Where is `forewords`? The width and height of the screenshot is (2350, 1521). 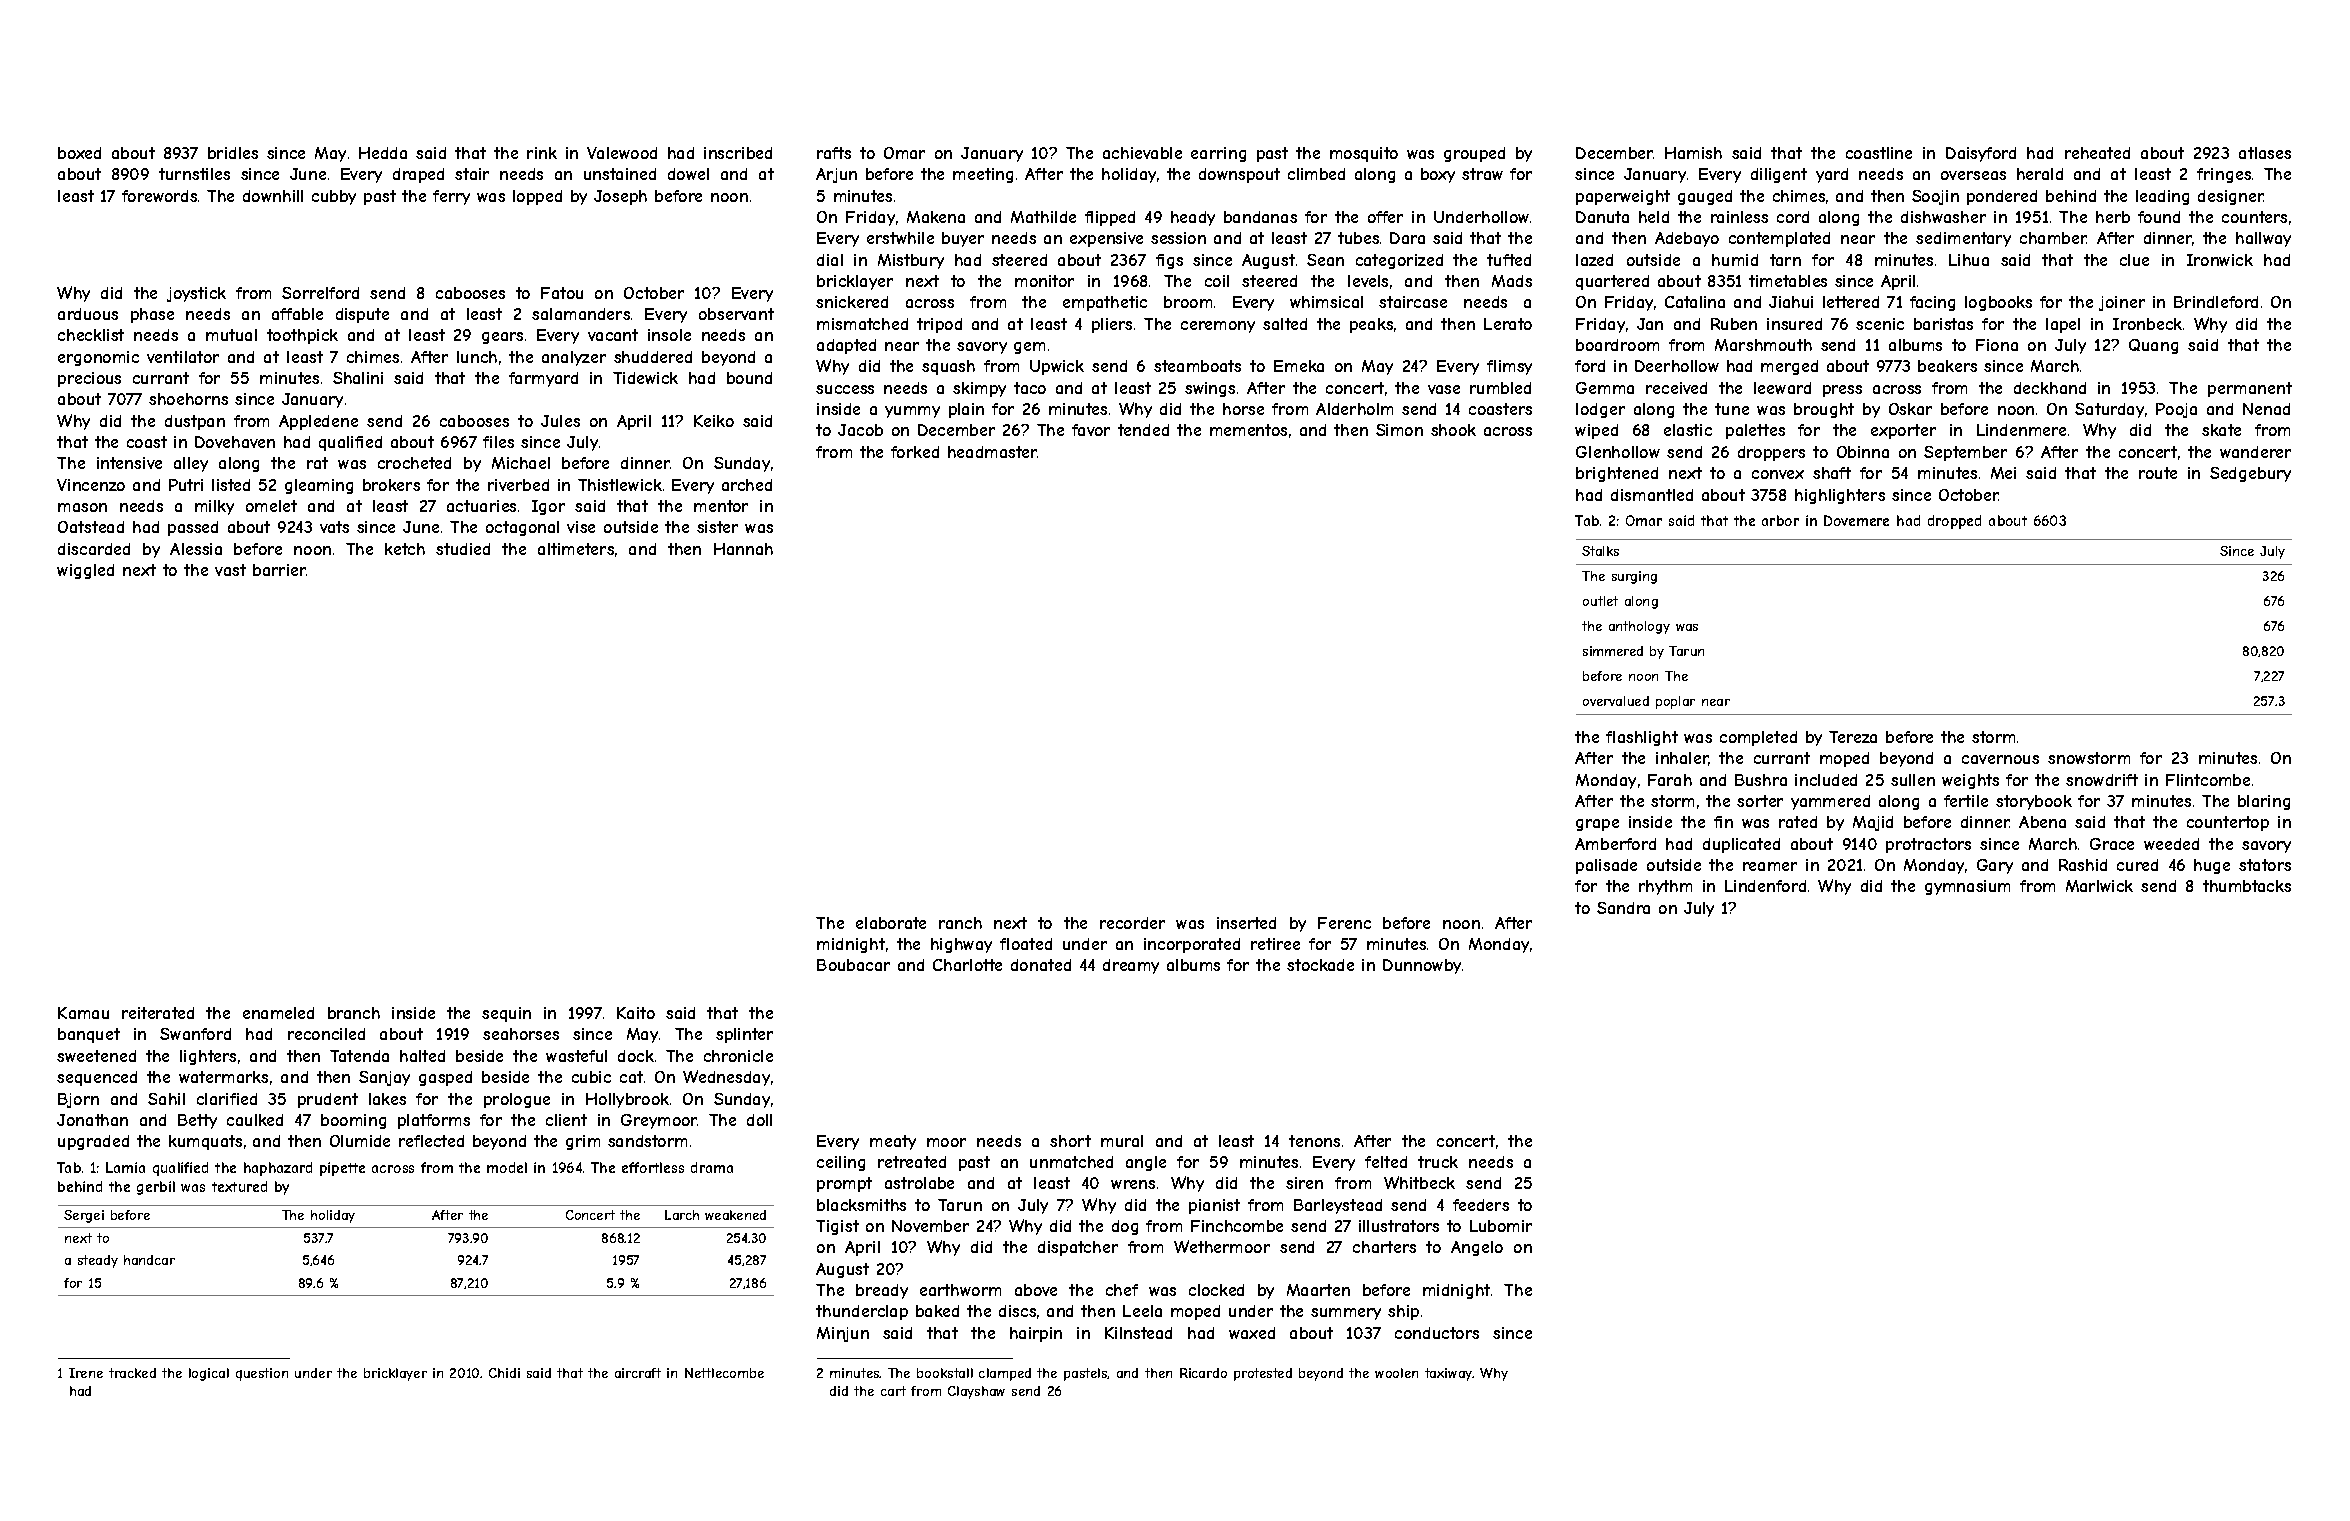
forewords is located at coordinates (159, 196).
